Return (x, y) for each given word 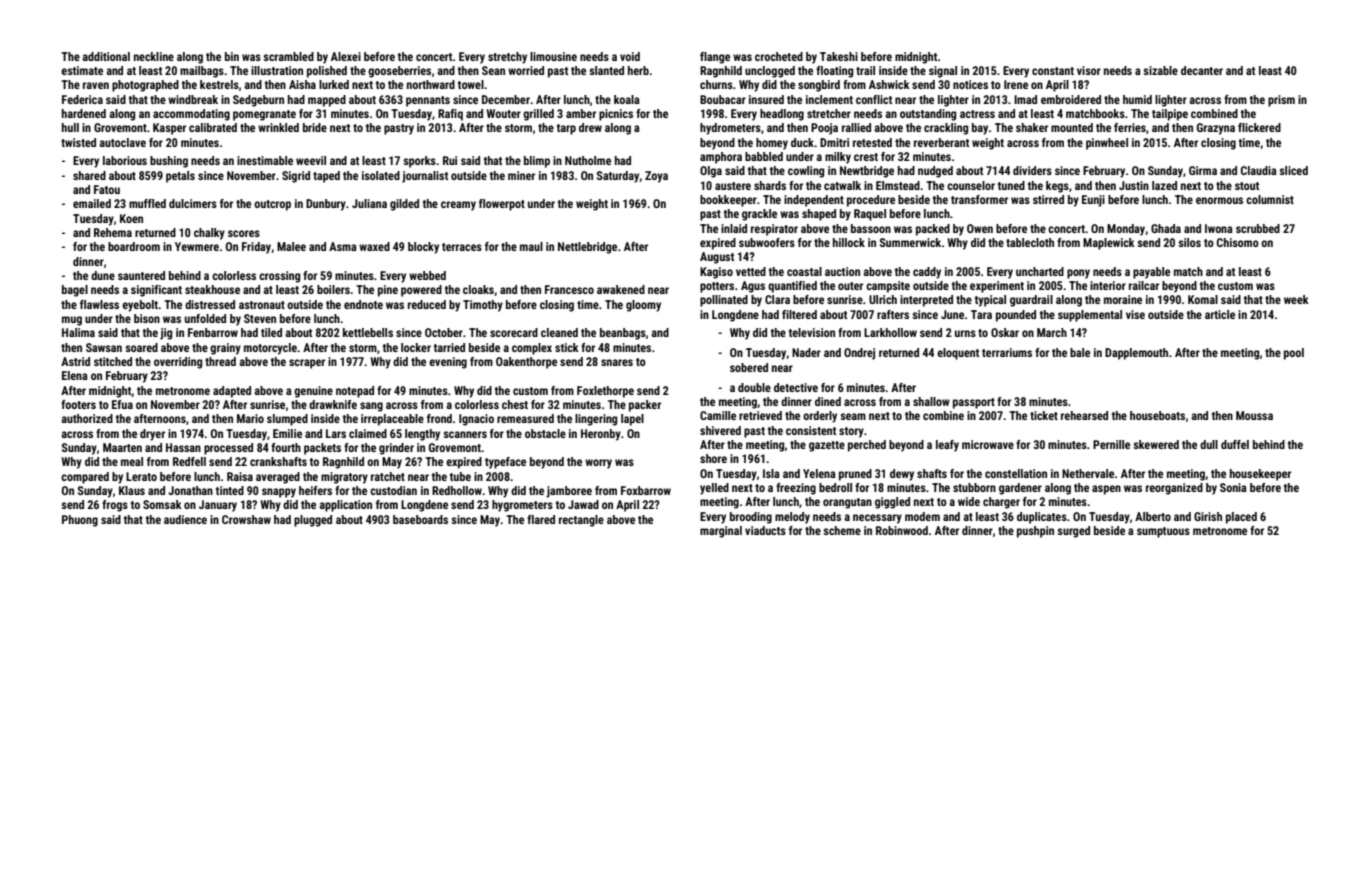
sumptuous (1163, 532)
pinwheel (1107, 144)
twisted (78, 142)
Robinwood (902, 530)
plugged (313, 521)
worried (526, 70)
